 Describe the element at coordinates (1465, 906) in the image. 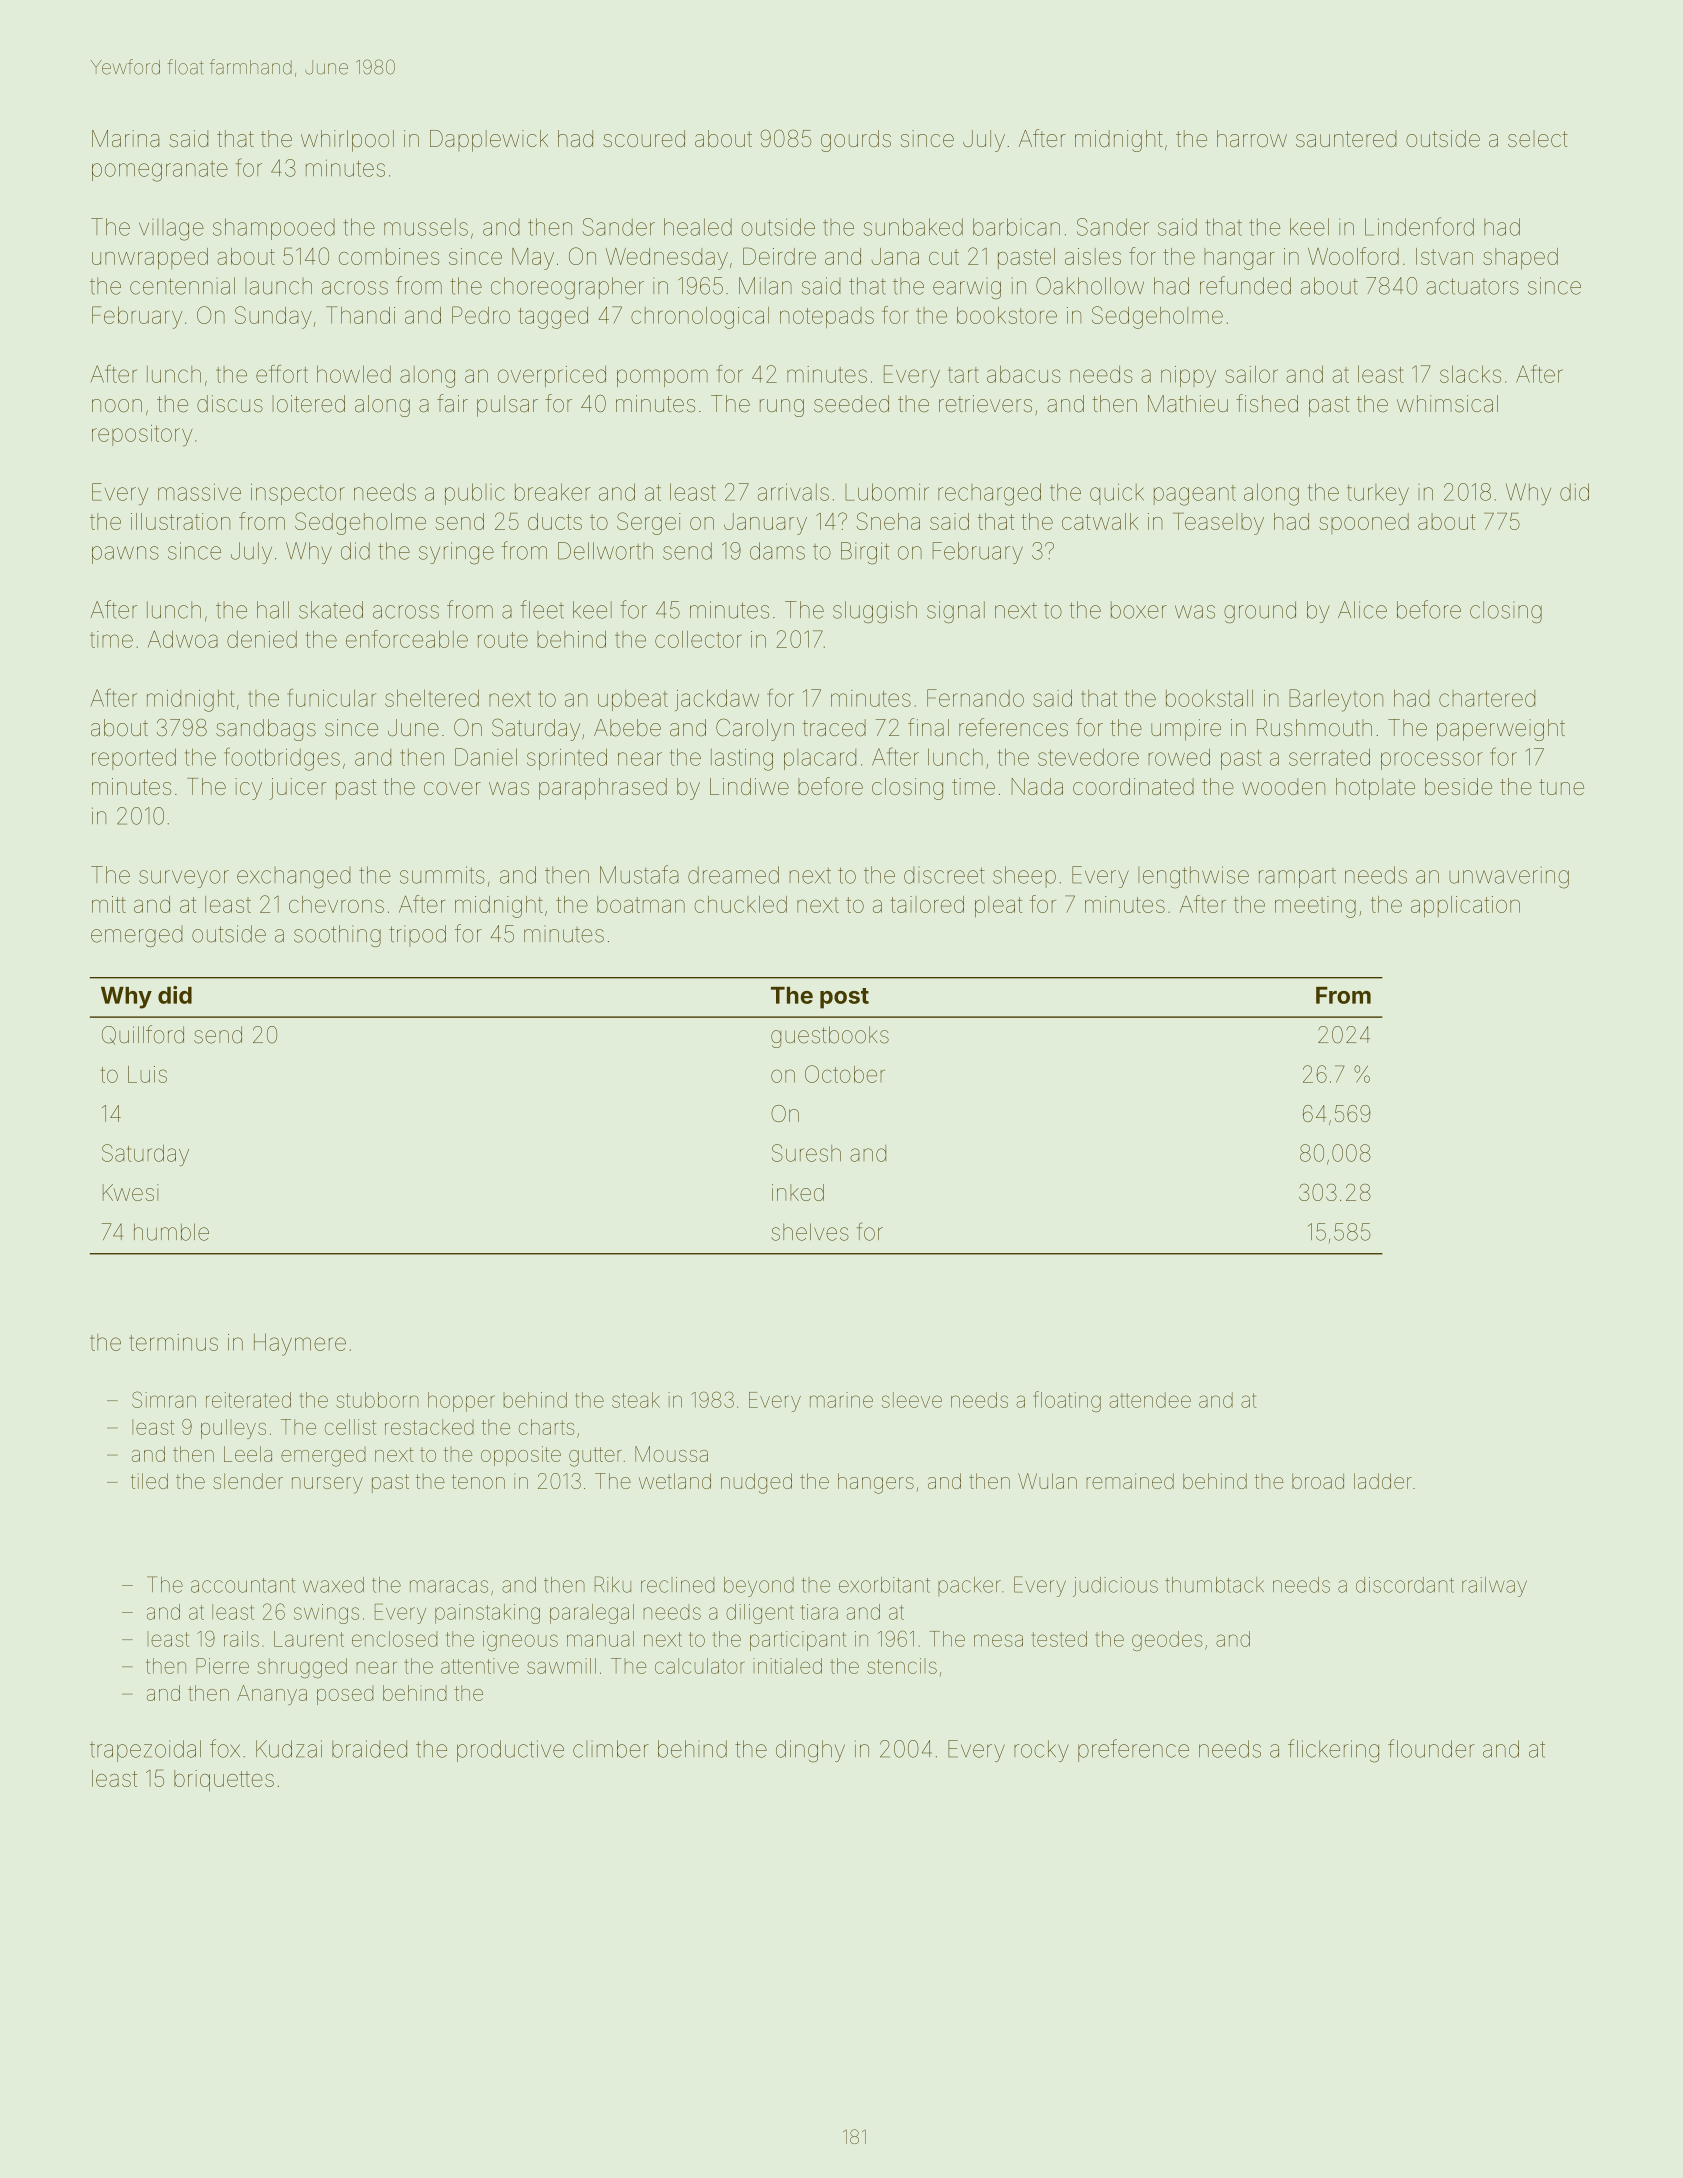

I see `application` at that location.
